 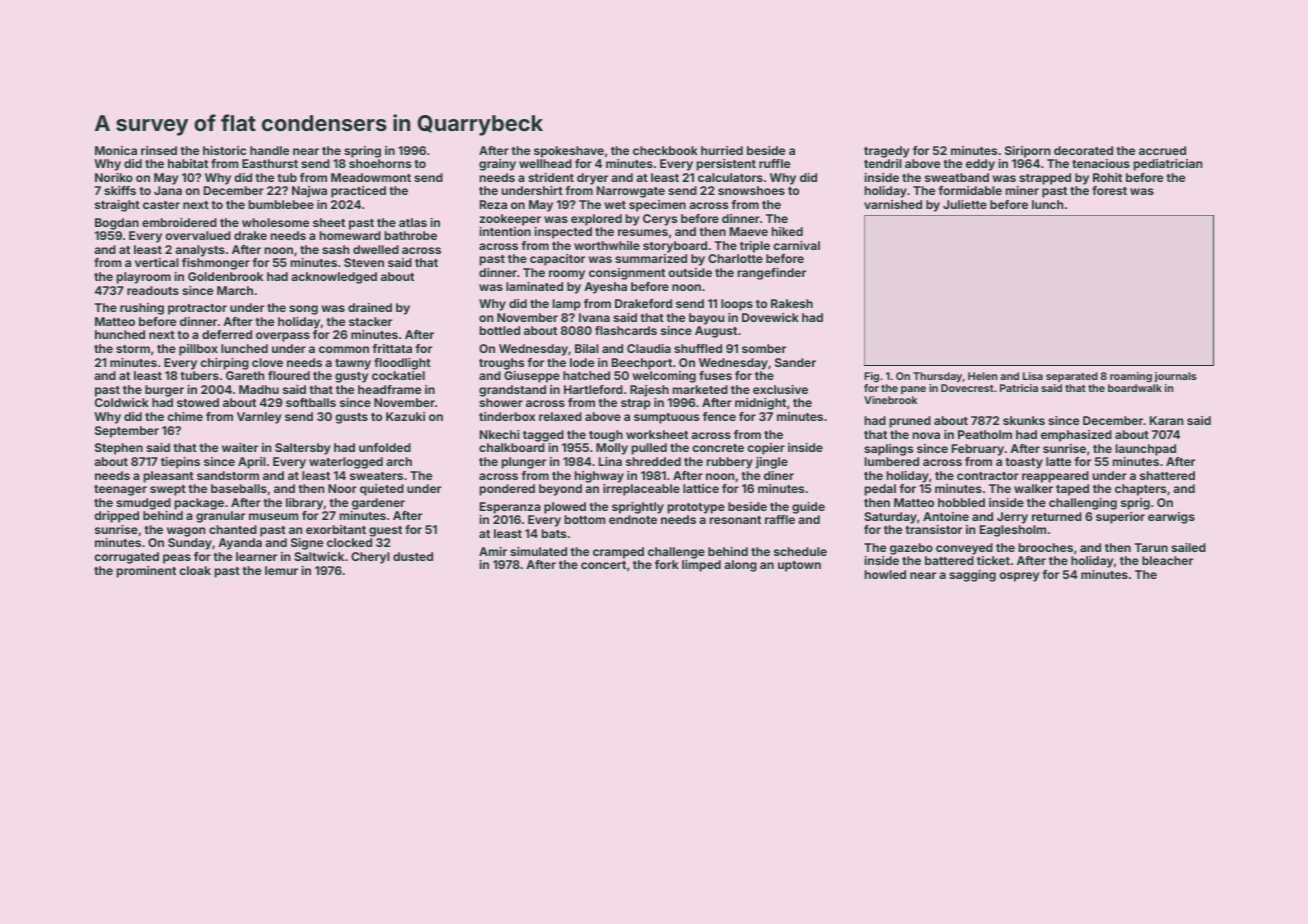 I want to click on September, so click(x=127, y=432).
